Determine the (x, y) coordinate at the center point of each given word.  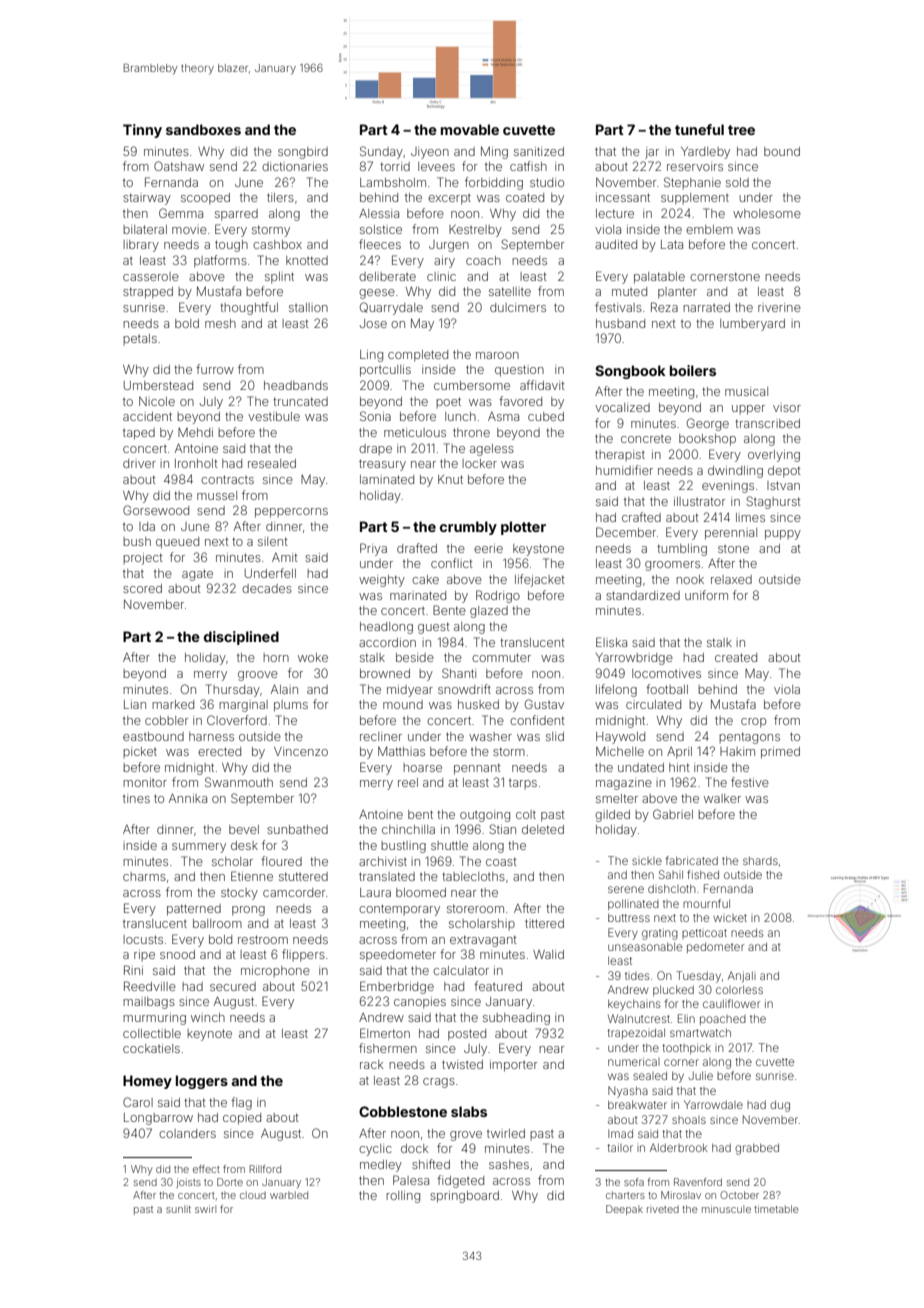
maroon (497, 355)
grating (660, 934)
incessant (623, 197)
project (143, 559)
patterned (194, 910)
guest (434, 628)
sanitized (539, 151)
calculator (461, 970)
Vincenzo (301, 751)
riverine (779, 307)
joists (188, 1183)
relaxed (731, 579)
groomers (672, 566)
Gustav (544, 704)
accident (147, 416)
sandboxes (203, 129)
